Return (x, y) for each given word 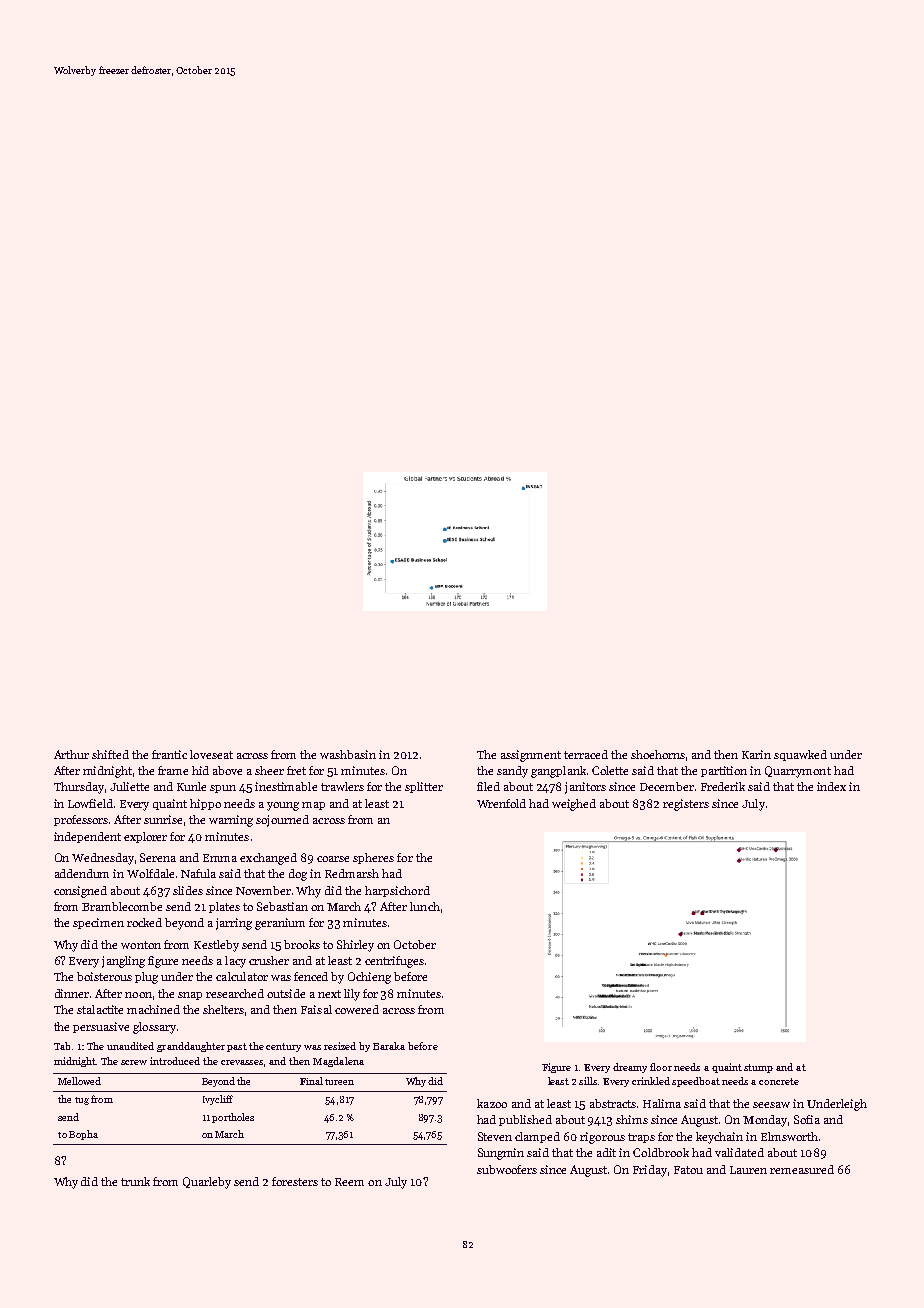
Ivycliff (218, 1100)
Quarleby (207, 1183)
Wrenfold (501, 803)
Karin (756, 754)
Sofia (807, 1119)
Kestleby (216, 946)
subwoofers (507, 1169)
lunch (425, 906)
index (831, 786)
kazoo (492, 1103)
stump (758, 1068)
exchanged (268, 859)
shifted (110, 754)
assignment (531, 756)
